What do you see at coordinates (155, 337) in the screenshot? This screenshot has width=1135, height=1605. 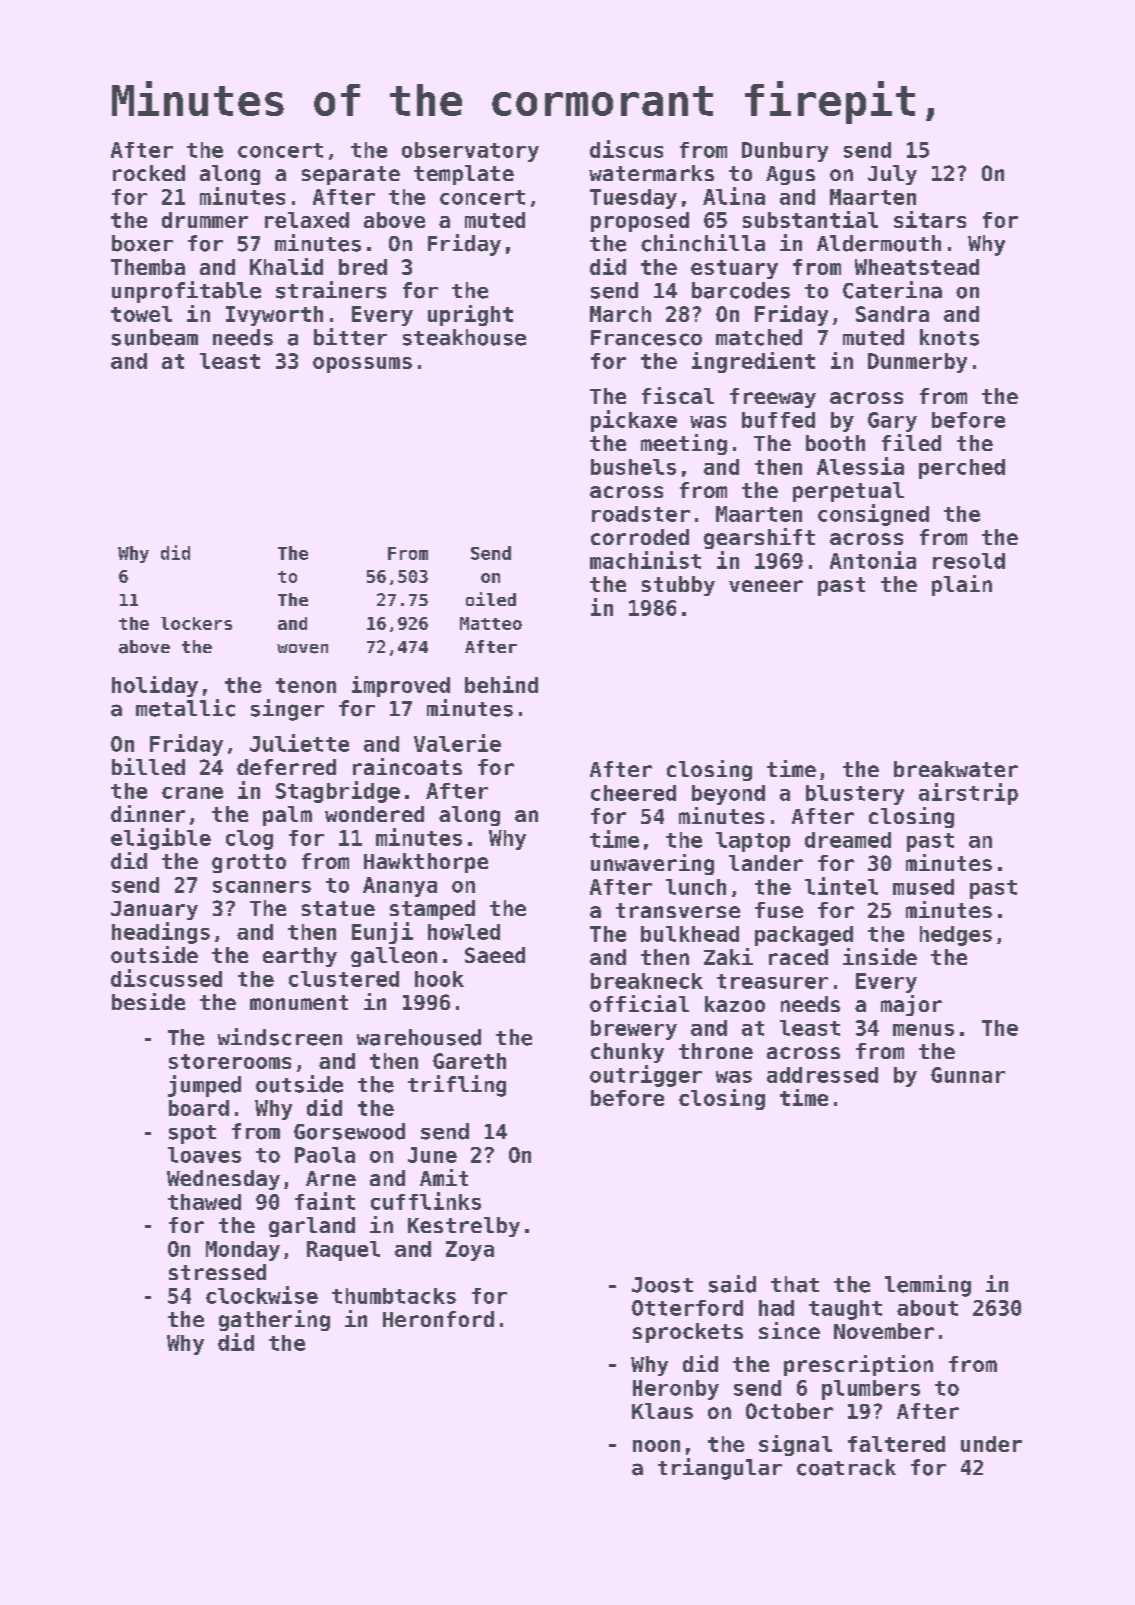 I see `sunbeam` at bounding box center [155, 337].
